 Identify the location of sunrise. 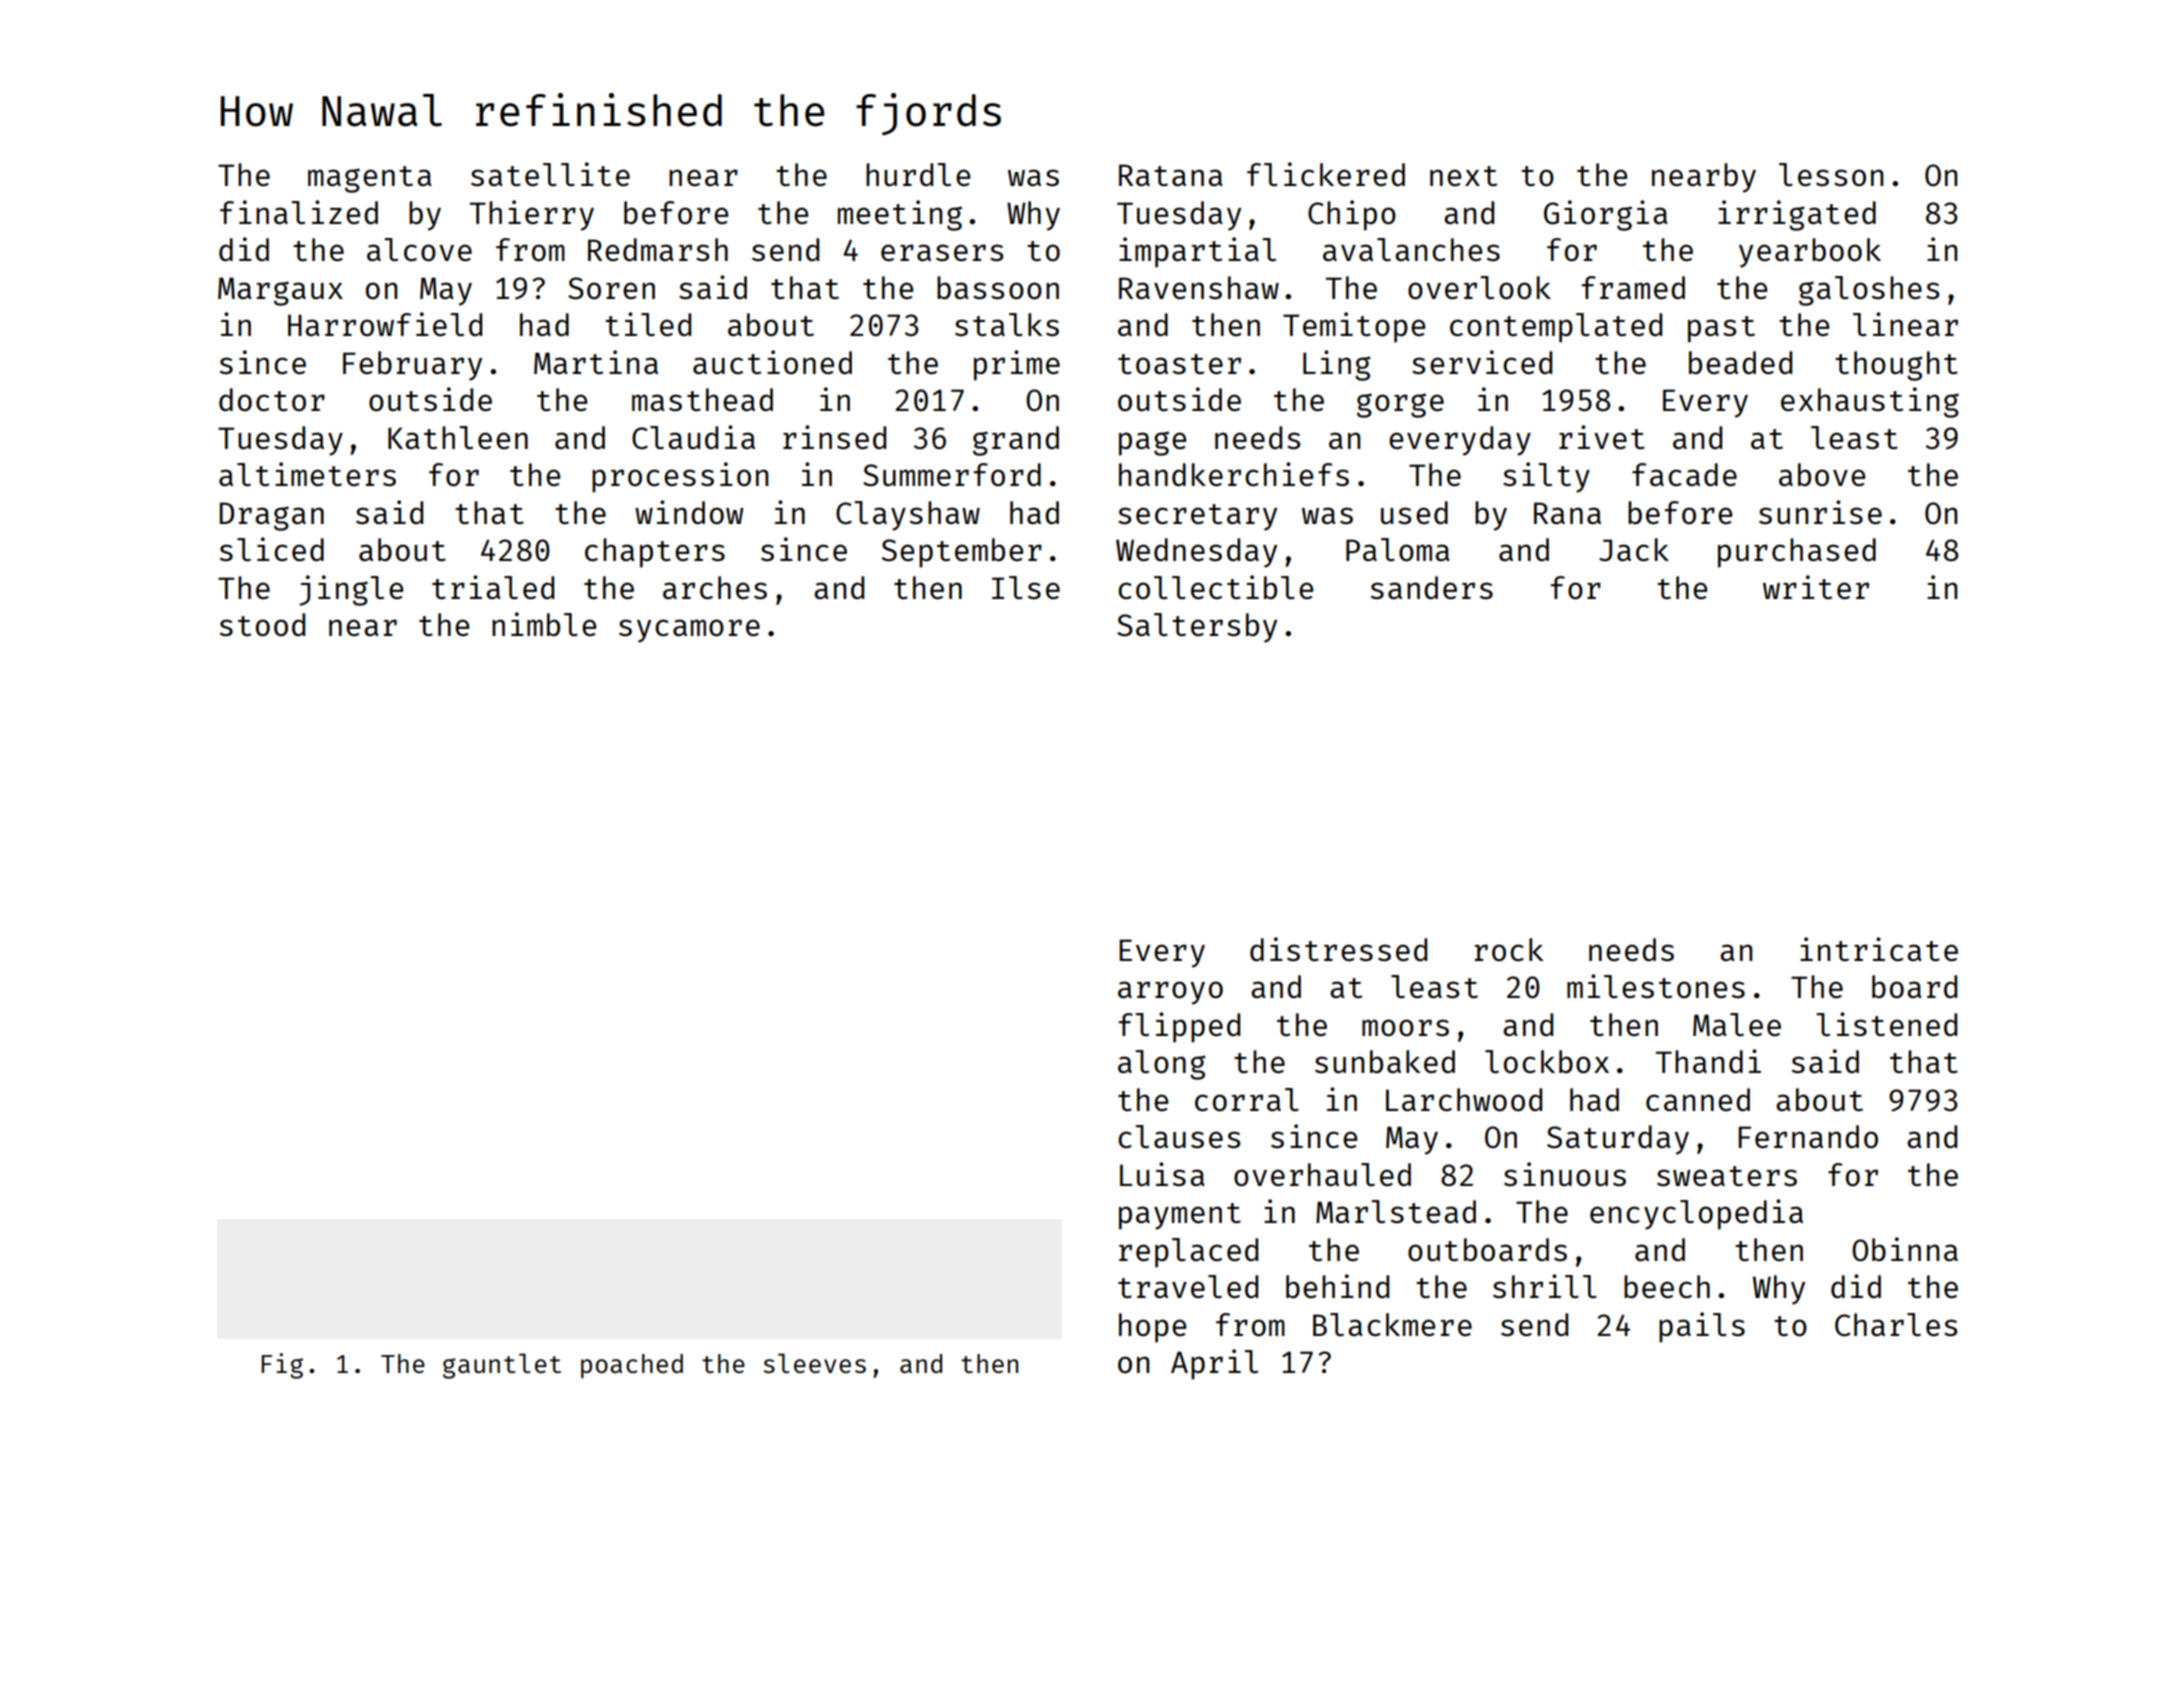
(1820, 512).
